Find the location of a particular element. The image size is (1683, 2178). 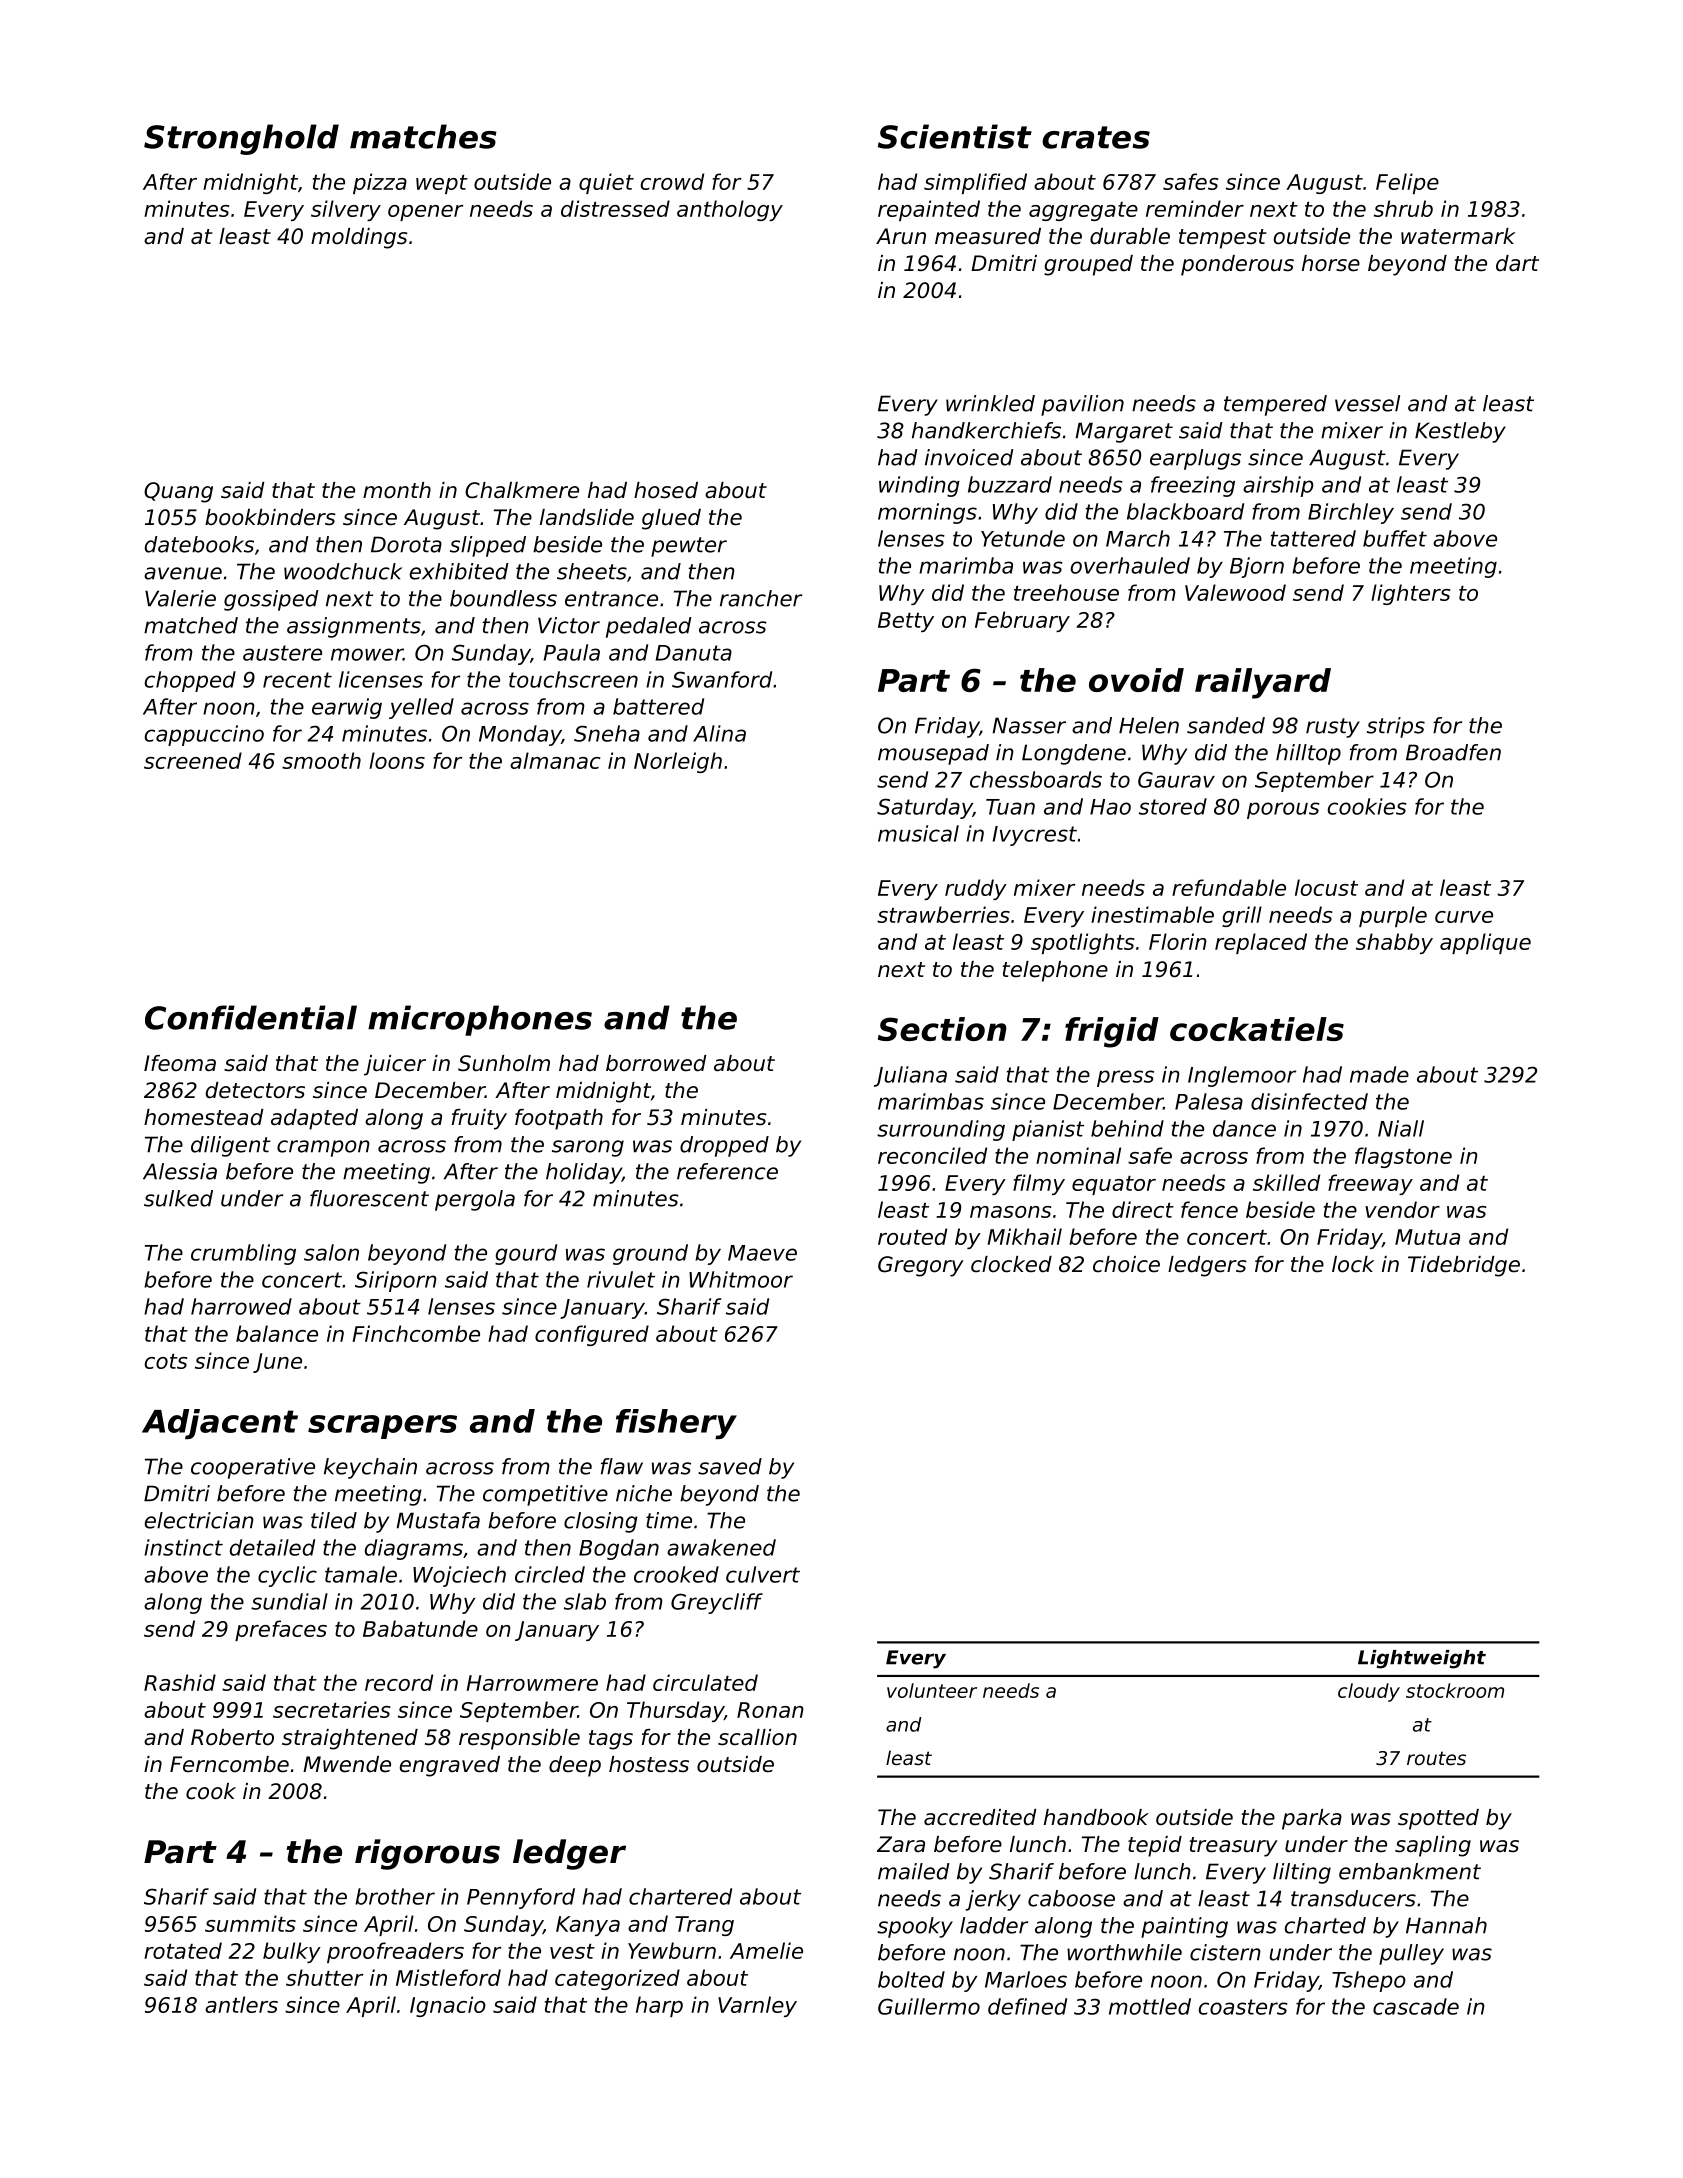

airship is located at coordinates (1278, 486).
